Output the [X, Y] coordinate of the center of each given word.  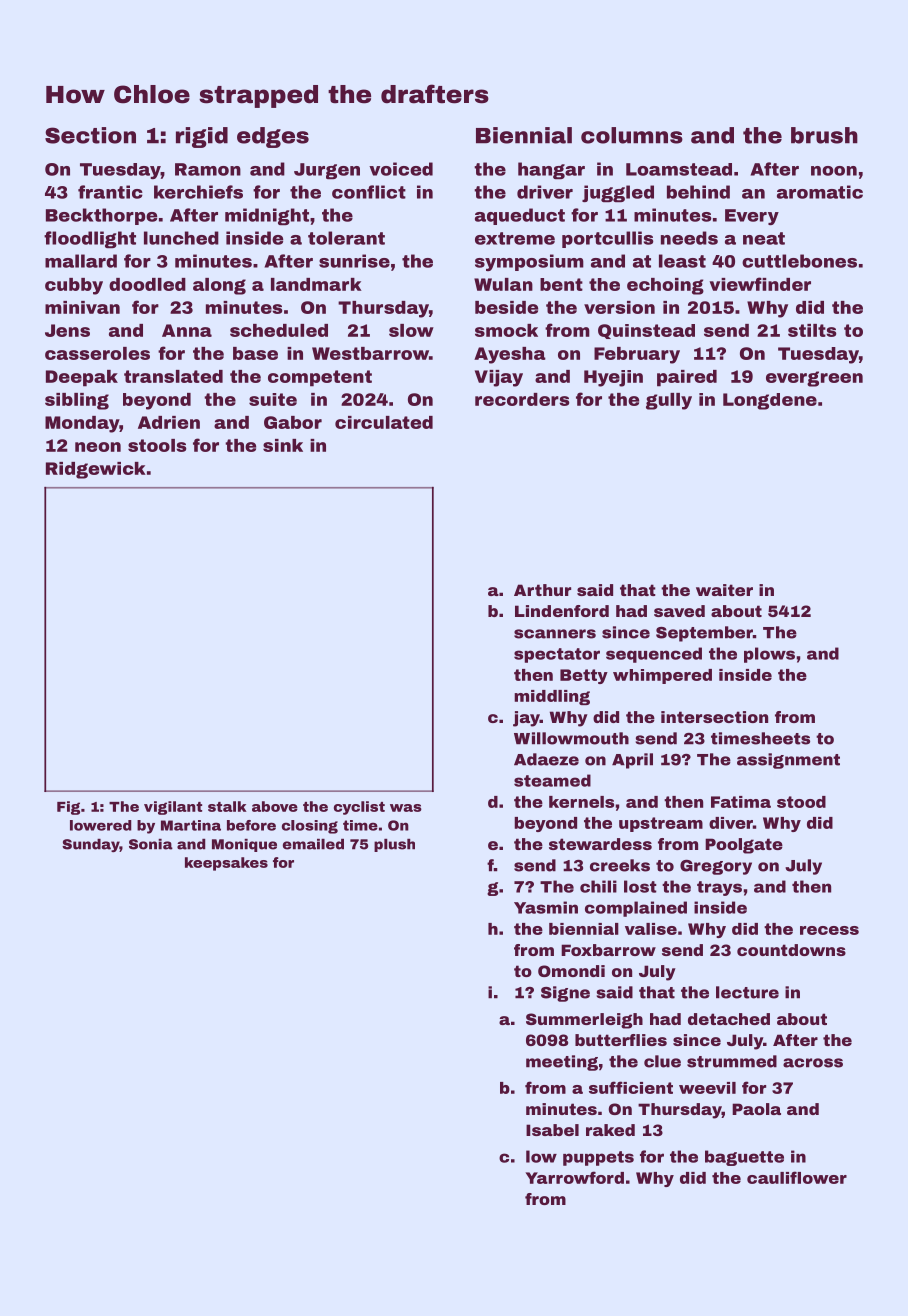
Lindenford [562, 611]
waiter [724, 590]
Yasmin [546, 907]
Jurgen [327, 171]
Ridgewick [96, 470]
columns [632, 135]
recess [829, 930]
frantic [110, 192]
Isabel [552, 1130]
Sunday [91, 845]
